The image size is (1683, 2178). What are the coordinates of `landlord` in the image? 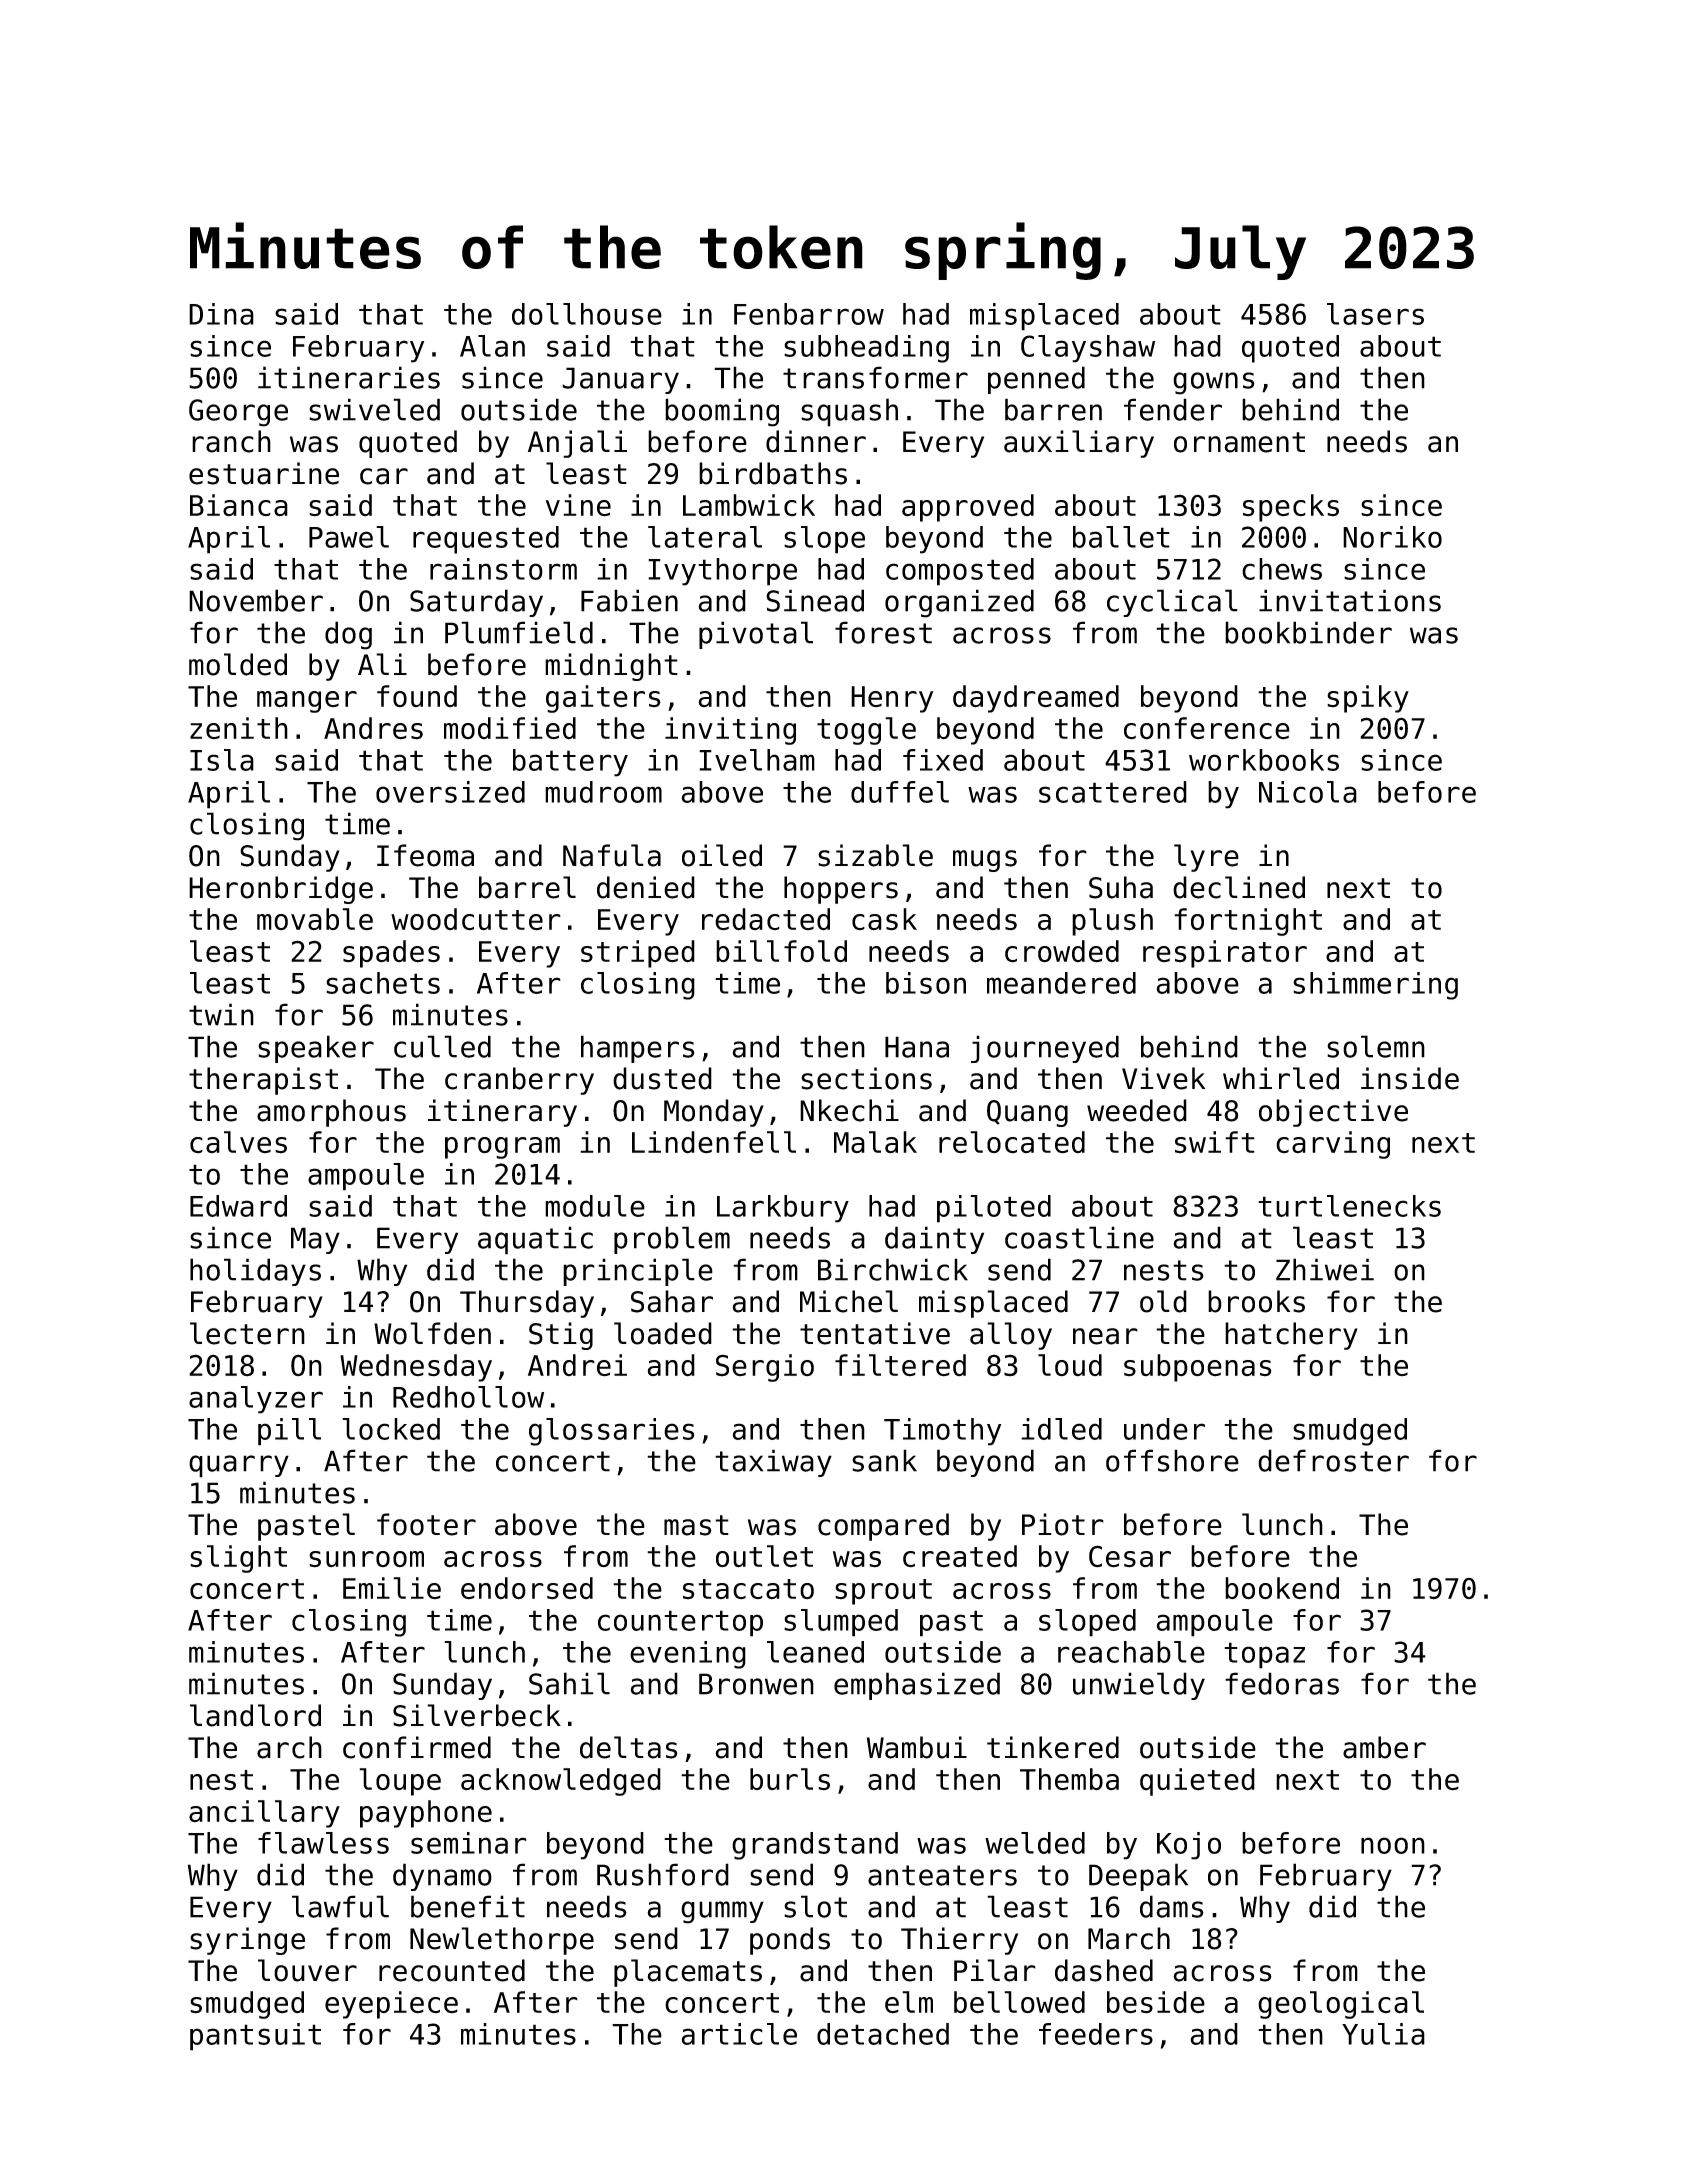 It's located at (255, 1715).
